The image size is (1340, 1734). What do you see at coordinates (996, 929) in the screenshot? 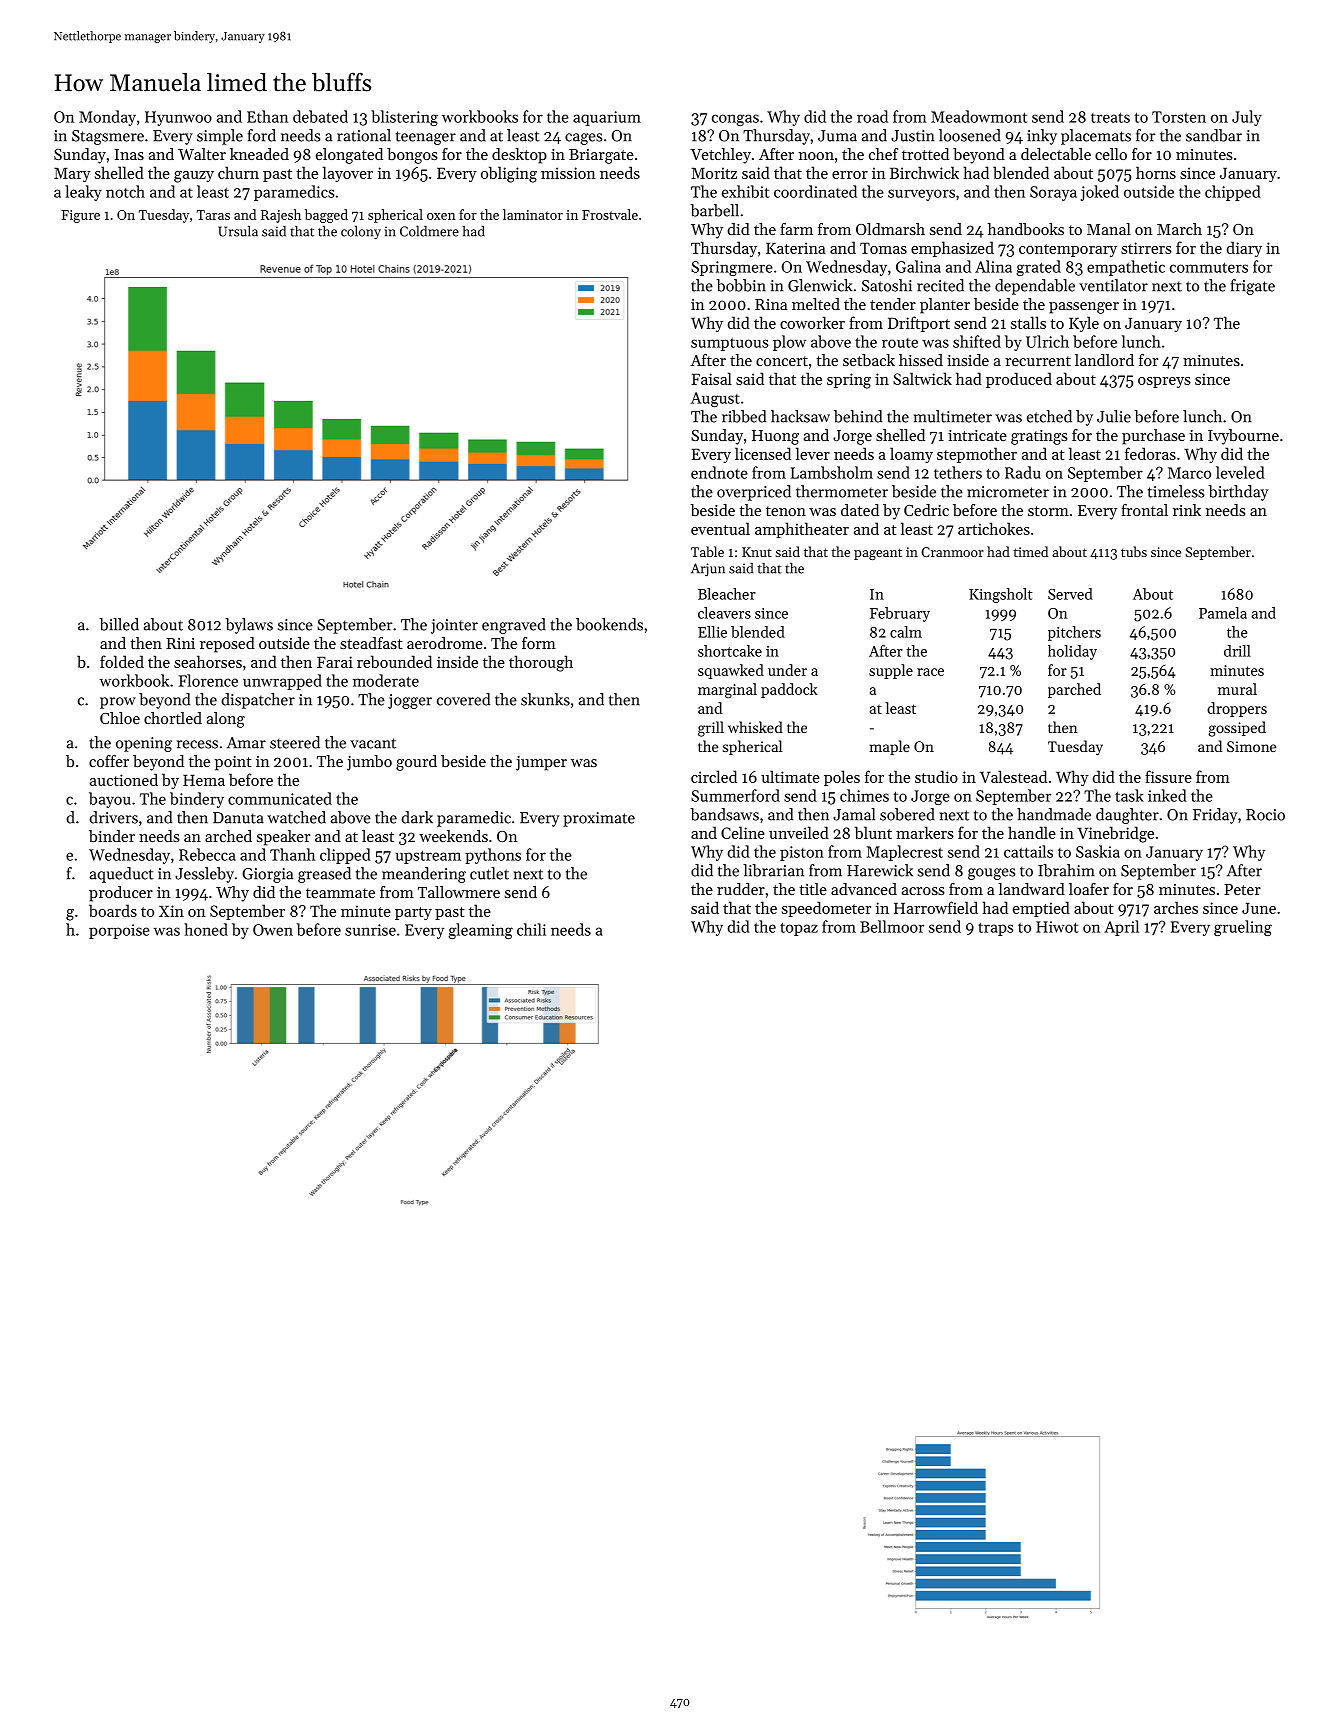
I see `traps` at bounding box center [996, 929].
